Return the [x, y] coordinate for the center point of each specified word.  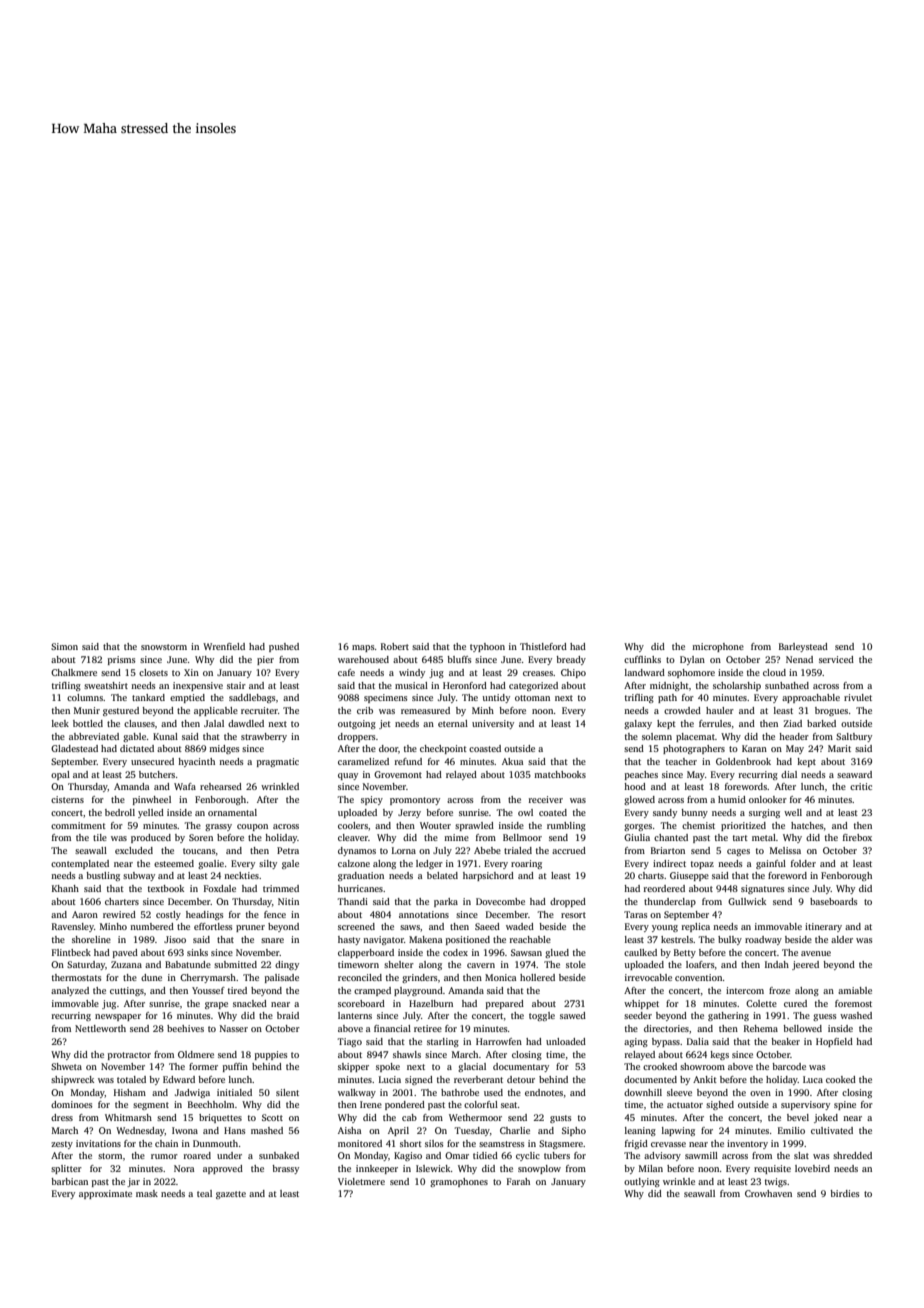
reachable [530, 939]
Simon [64, 646]
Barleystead [803, 647]
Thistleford [543, 646]
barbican [69, 1181]
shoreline [91, 939]
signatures [763, 889]
